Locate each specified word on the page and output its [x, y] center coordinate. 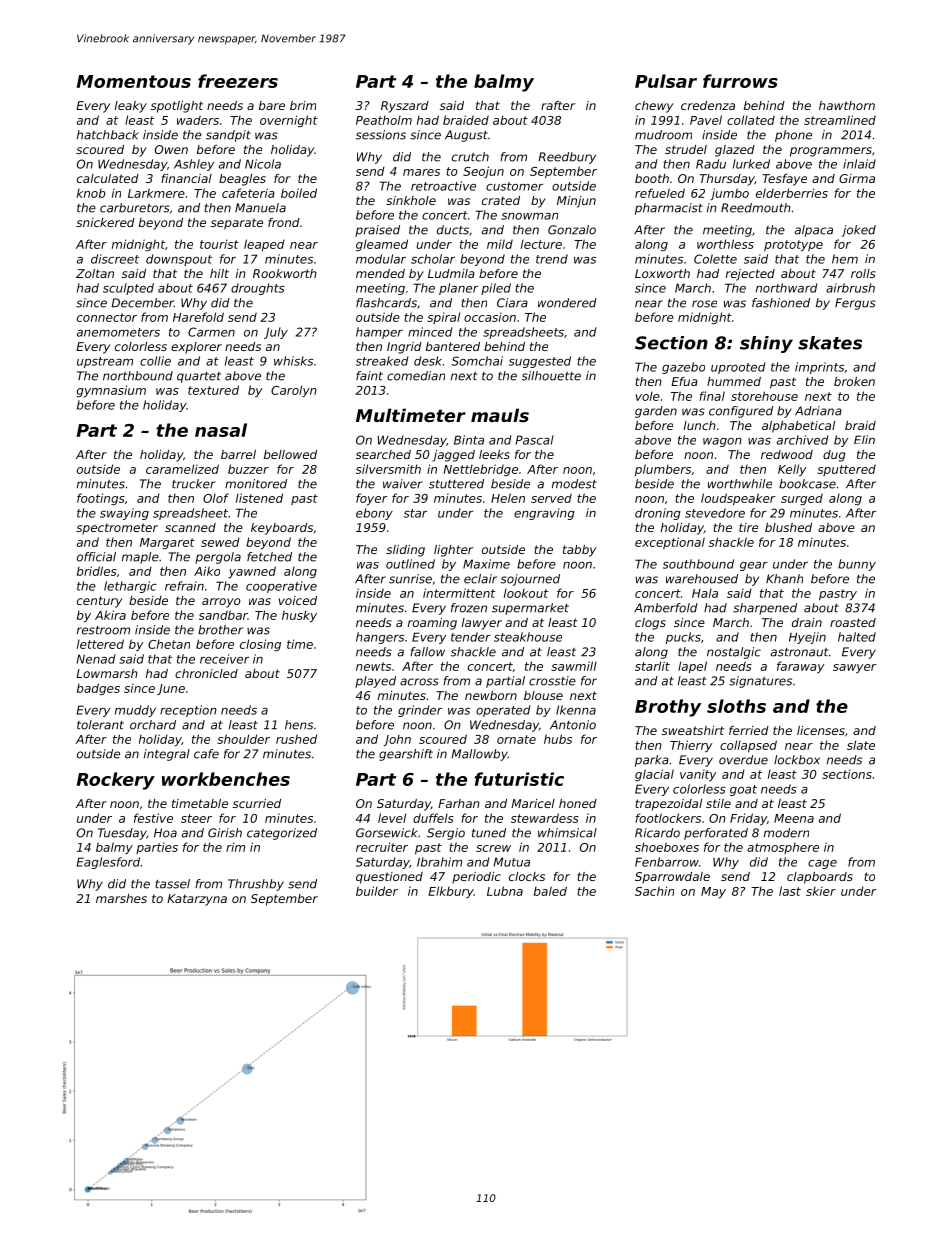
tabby [579, 551]
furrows [740, 81]
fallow [427, 652]
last [790, 891]
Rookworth [285, 273]
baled [550, 891]
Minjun [576, 202]
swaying [124, 514]
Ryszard [405, 107]
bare [272, 105]
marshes [121, 898]
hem [845, 259]
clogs [650, 624]
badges [98, 689]
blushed [788, 527]
